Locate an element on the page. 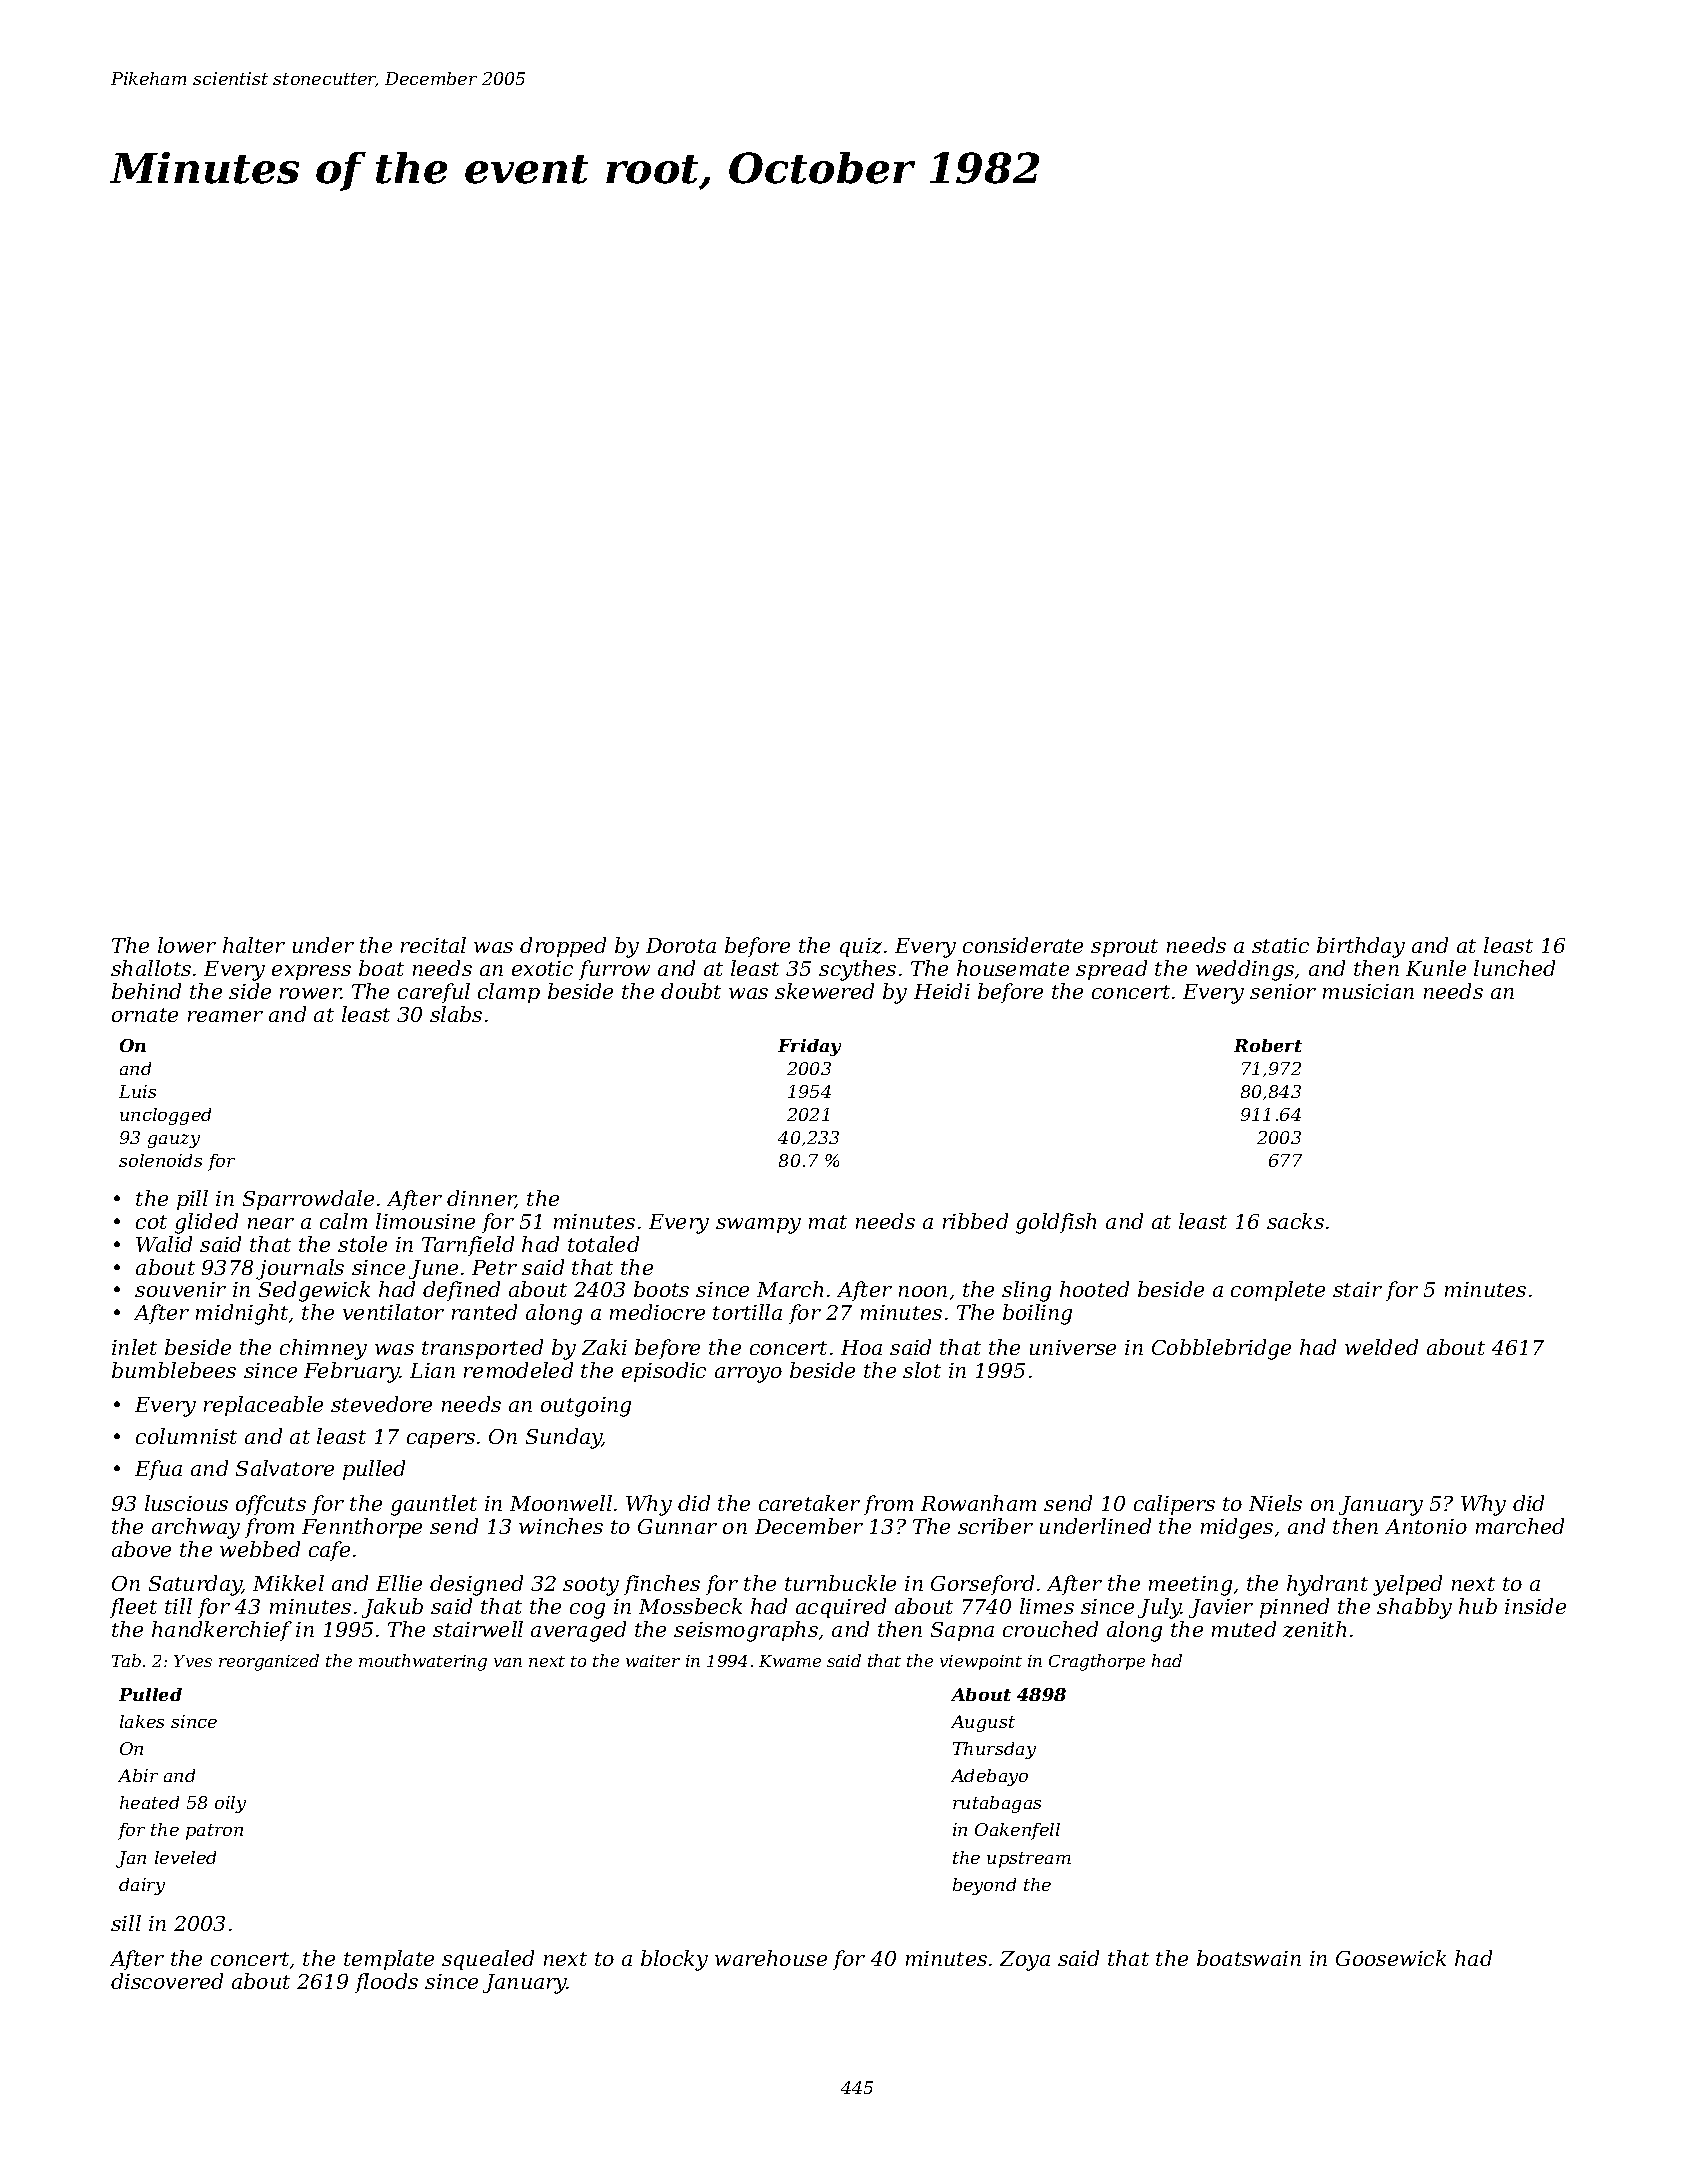  noon is located at coordinates (923, 1291).
